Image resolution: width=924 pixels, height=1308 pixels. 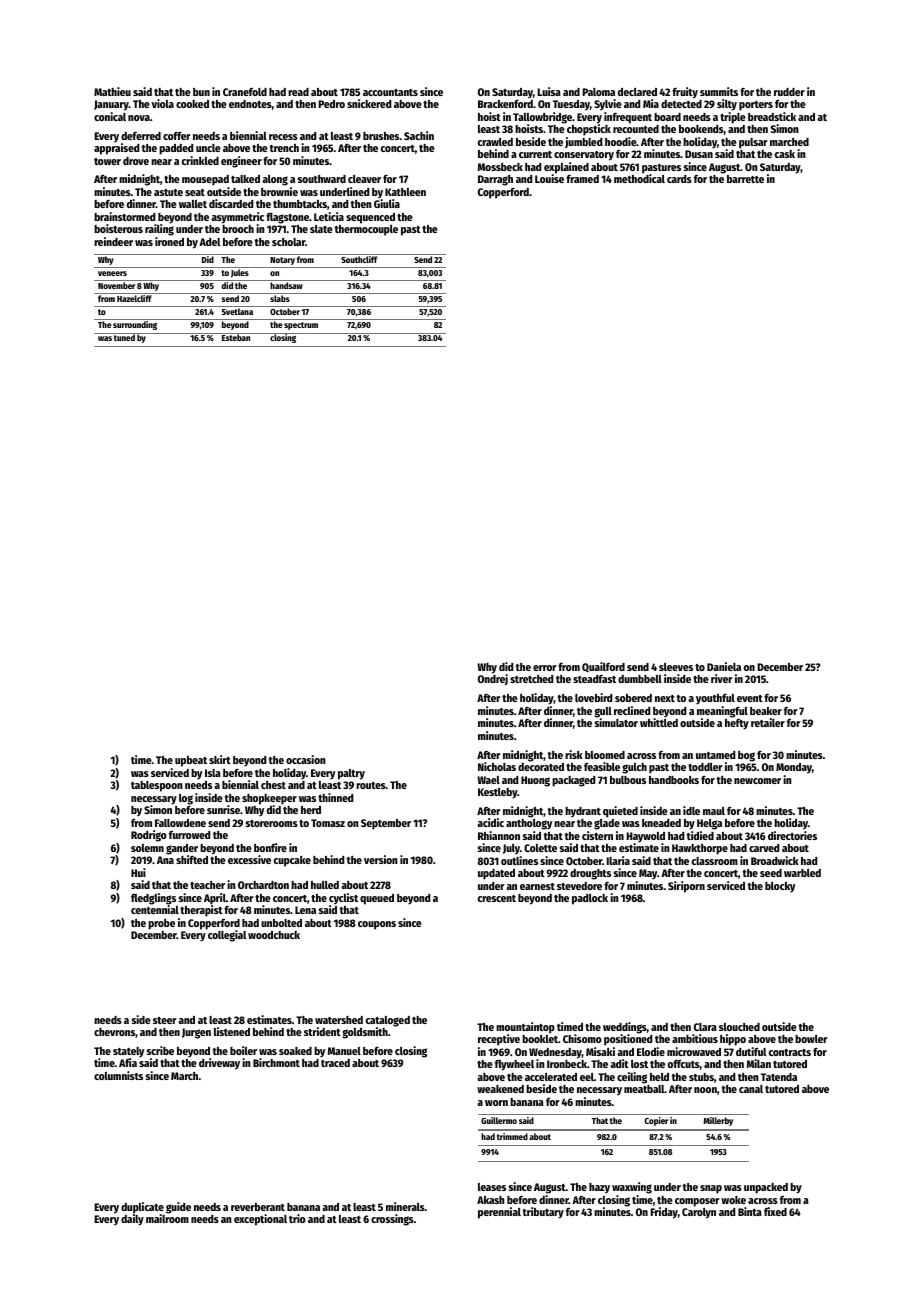 What do you see at coordinates (245, 179) in the screenshot?
I see `talked` at bounding box center [245, 179].
